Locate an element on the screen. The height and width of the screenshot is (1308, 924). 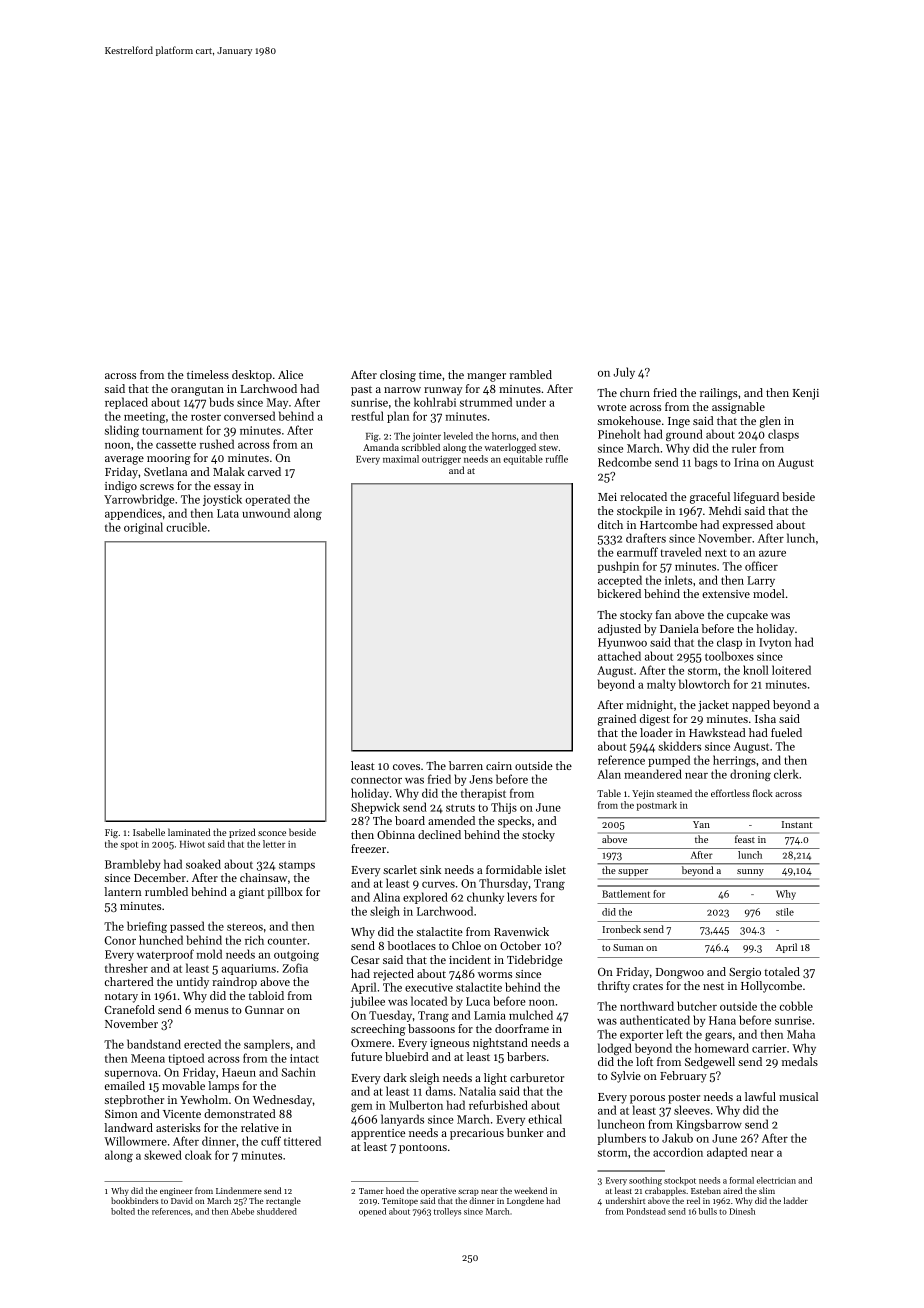
Kenji is located at coordinates (806, 394).
